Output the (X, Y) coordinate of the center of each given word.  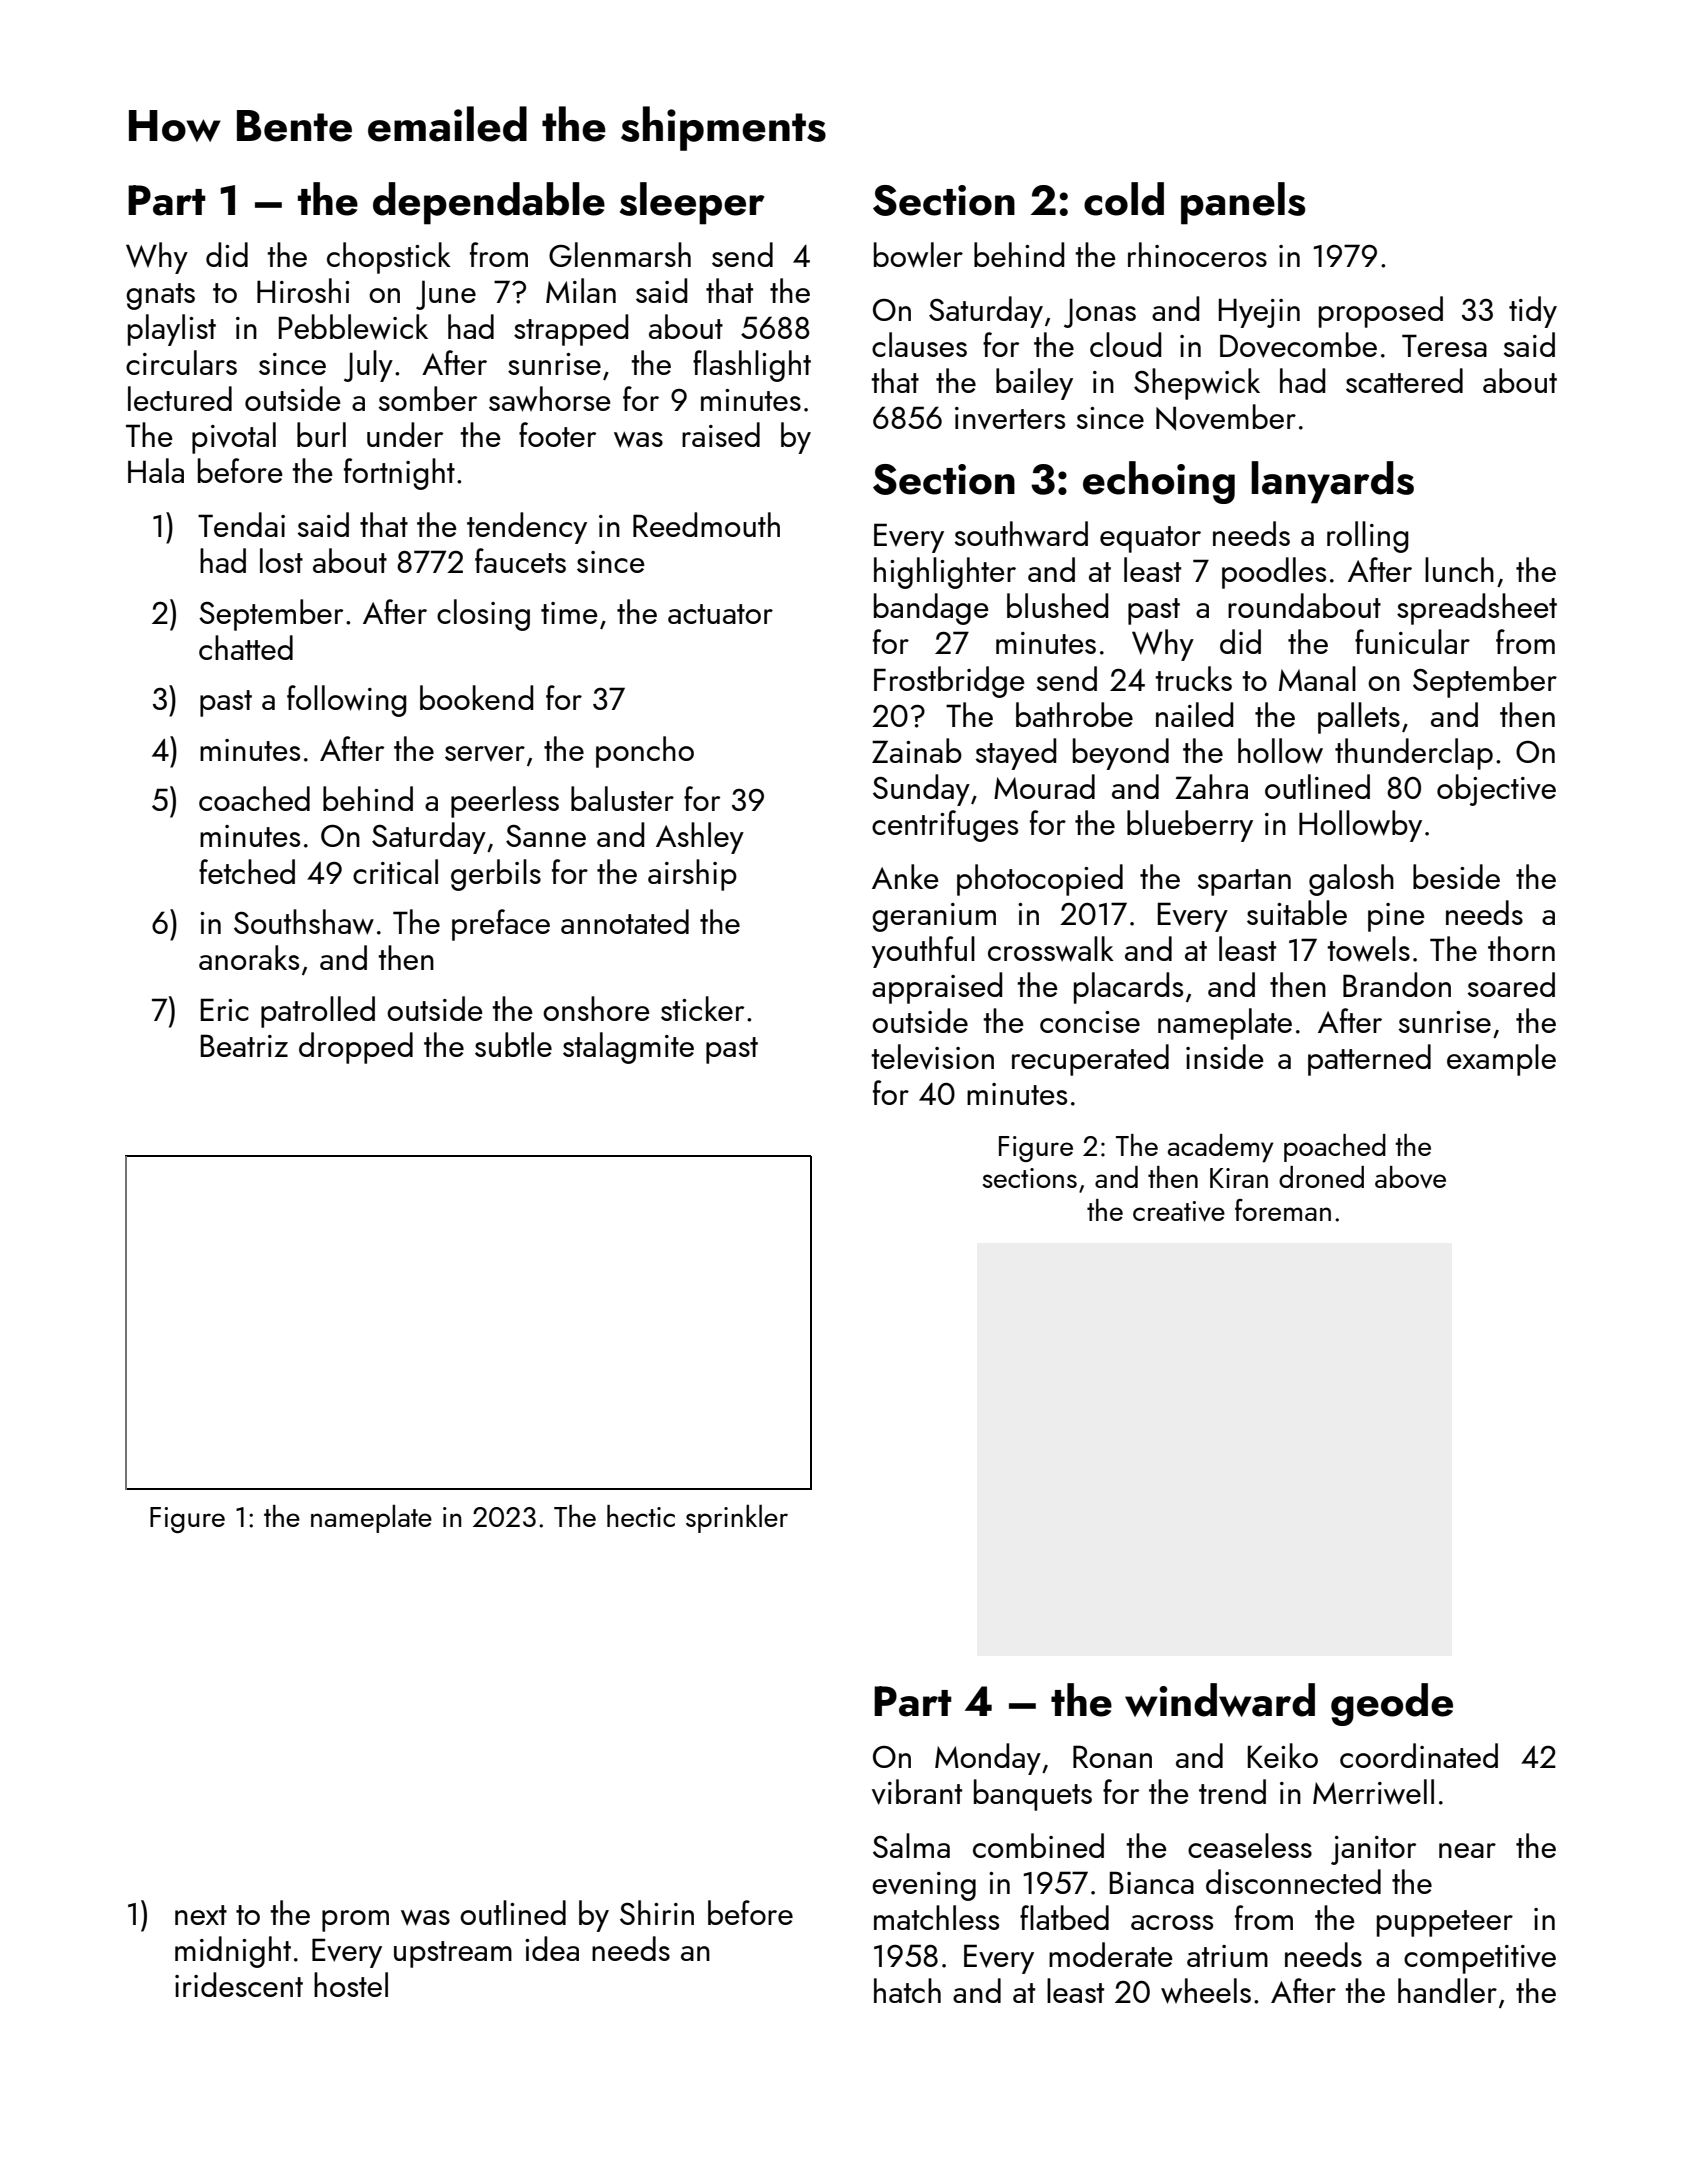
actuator (720, 614)
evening (924, 1886)
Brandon (1397, 984)
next (201, 1915)
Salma (911, 1845)
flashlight (752, 366)
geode (1392, 1704)
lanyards (1332, 482)
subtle (513, 1044)
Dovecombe (1298, 345)
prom (355, 1921)
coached (254, 798)
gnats (160, 296)
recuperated (1090, 1060)
